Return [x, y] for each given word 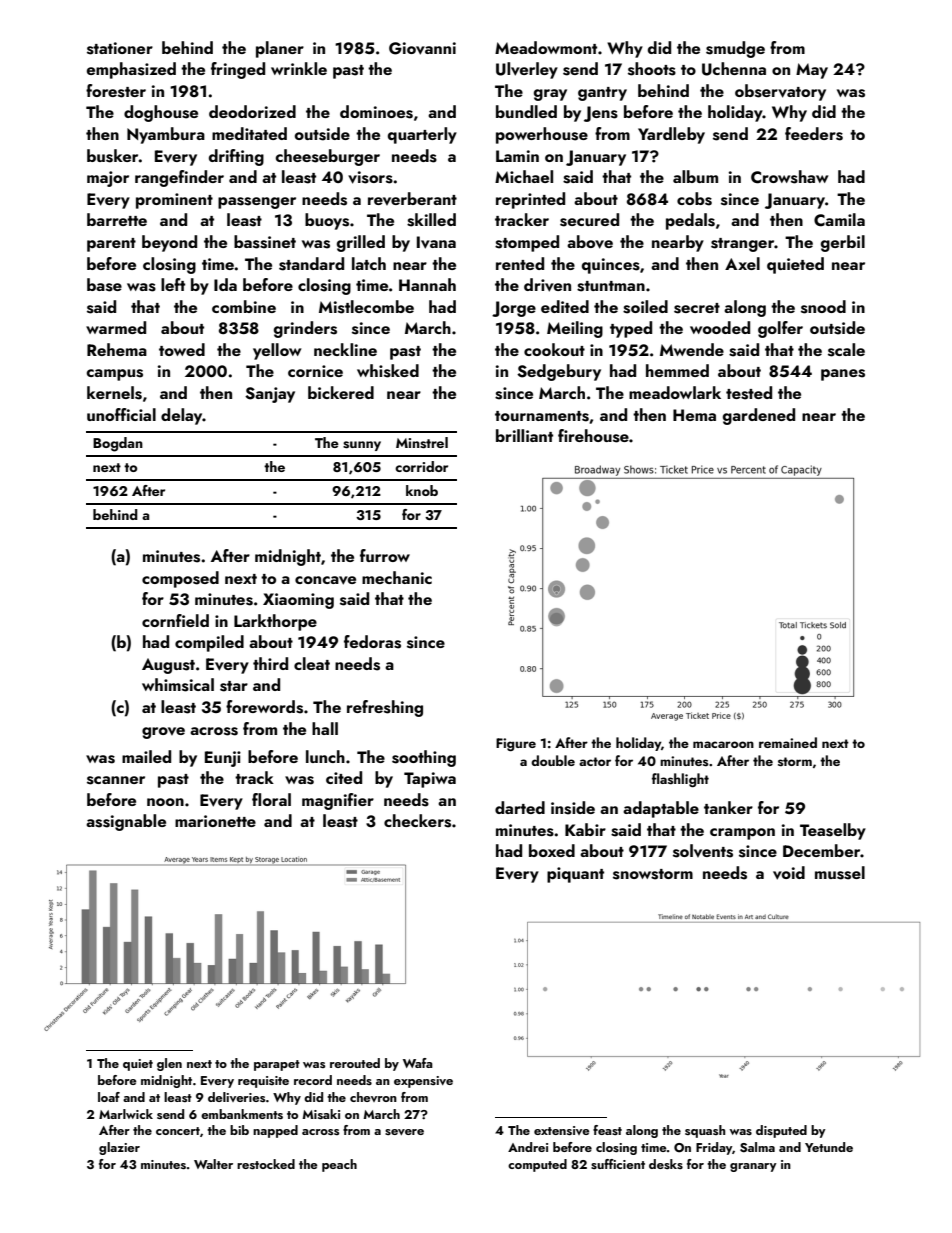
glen [169, 1064]
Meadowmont [546, 47]
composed [180, 579]
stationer [120, 48]
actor [595, 761]
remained [788, 742]
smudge [735, 49]
